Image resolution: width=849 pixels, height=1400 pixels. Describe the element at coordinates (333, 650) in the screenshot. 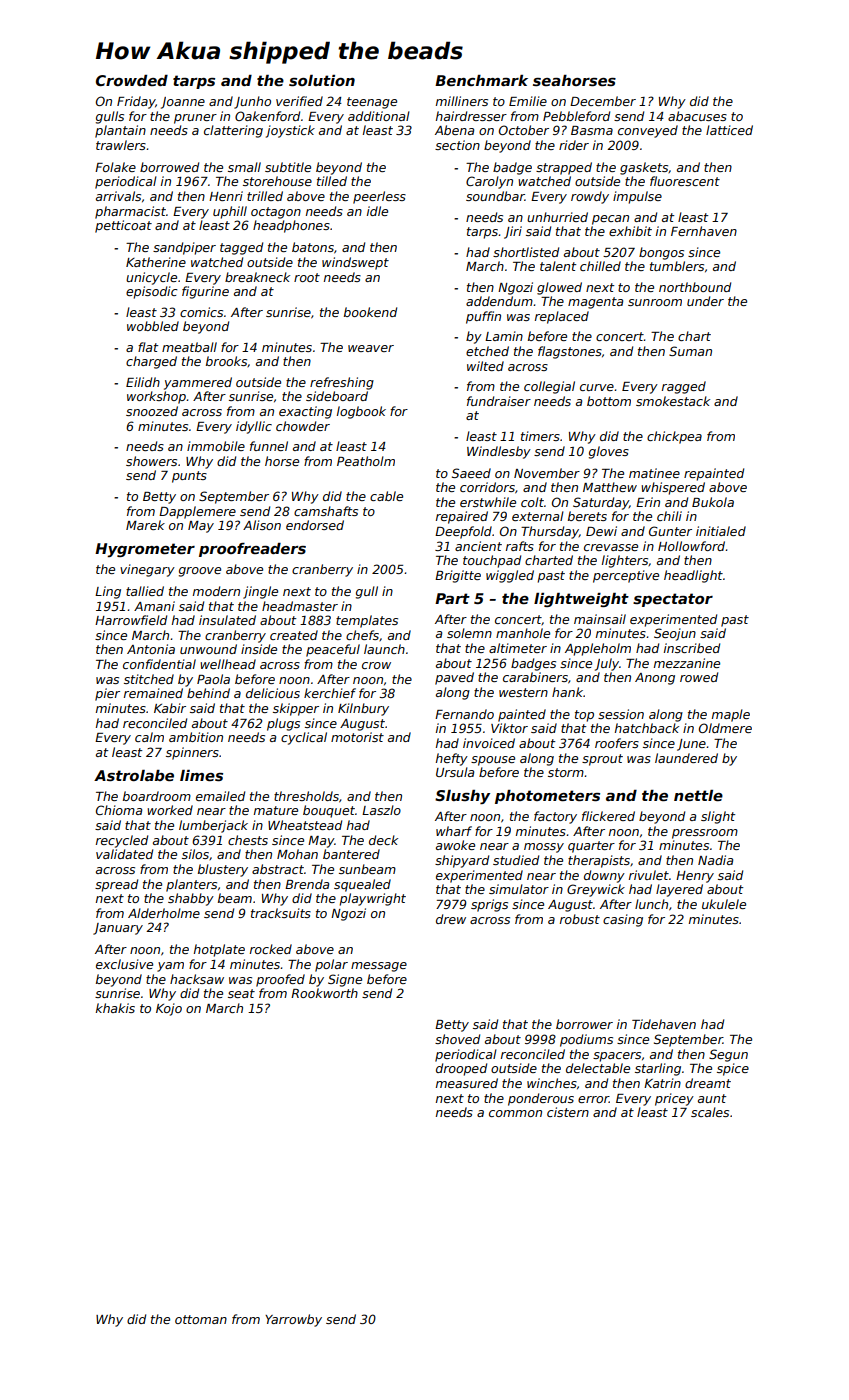

I see `peaceful` at that location.
